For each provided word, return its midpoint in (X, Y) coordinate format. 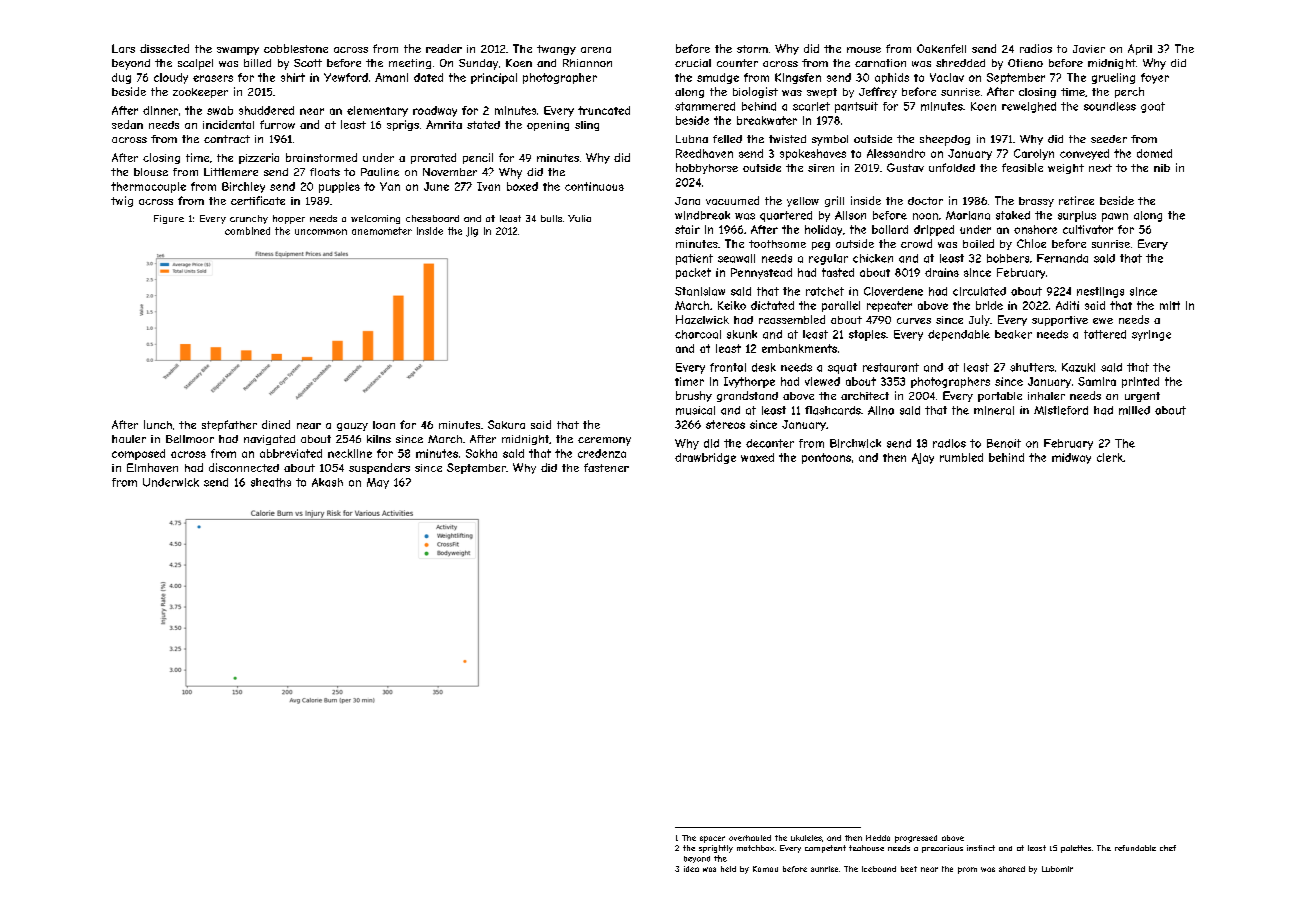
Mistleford (1061, 410)
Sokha (481, 453)
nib (1162, 168)
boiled (978, 243)
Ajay (923, 458)
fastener (606, 467)
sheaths (271, 482)
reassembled (792, 319)
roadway (435, 111)
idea (691, 869)
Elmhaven (152, 467)
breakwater (767, 120)
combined (247, 231)
